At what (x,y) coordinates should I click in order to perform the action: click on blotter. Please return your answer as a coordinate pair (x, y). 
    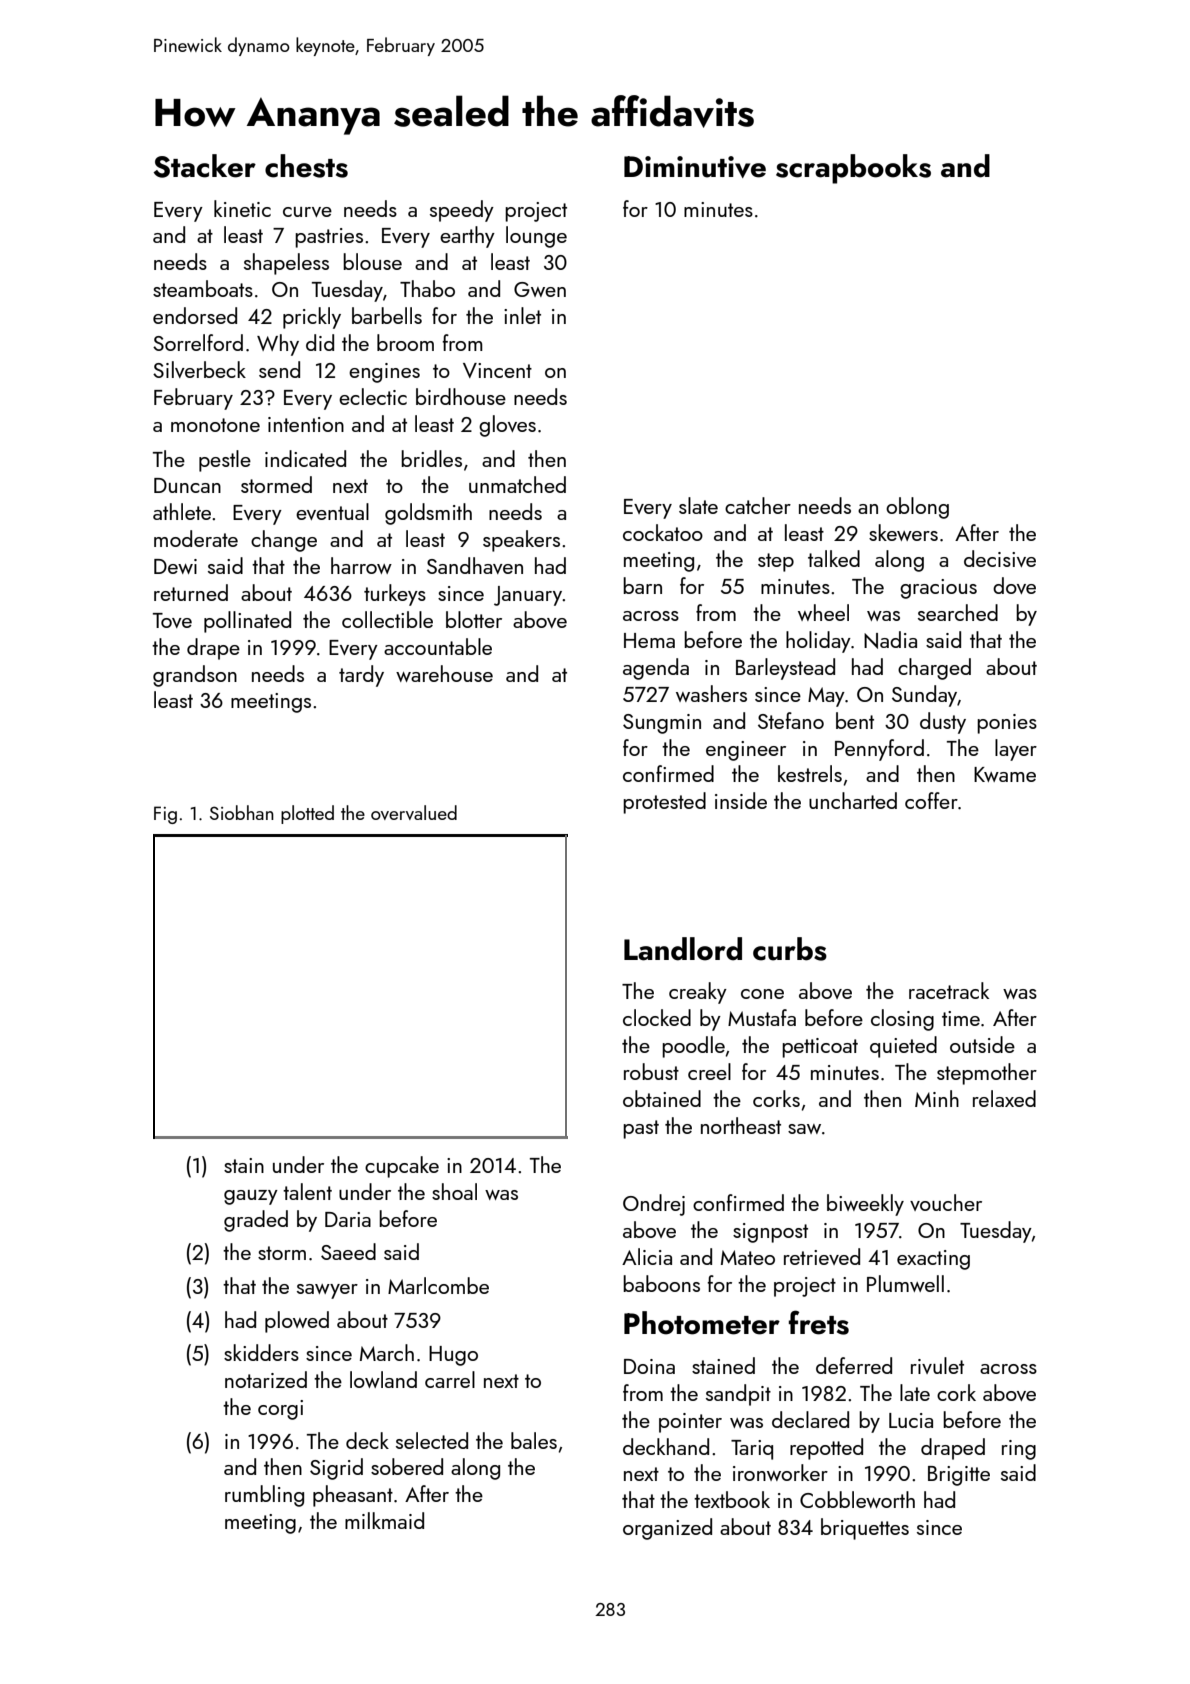
    Looking at the image, I should click on (474, 619).
